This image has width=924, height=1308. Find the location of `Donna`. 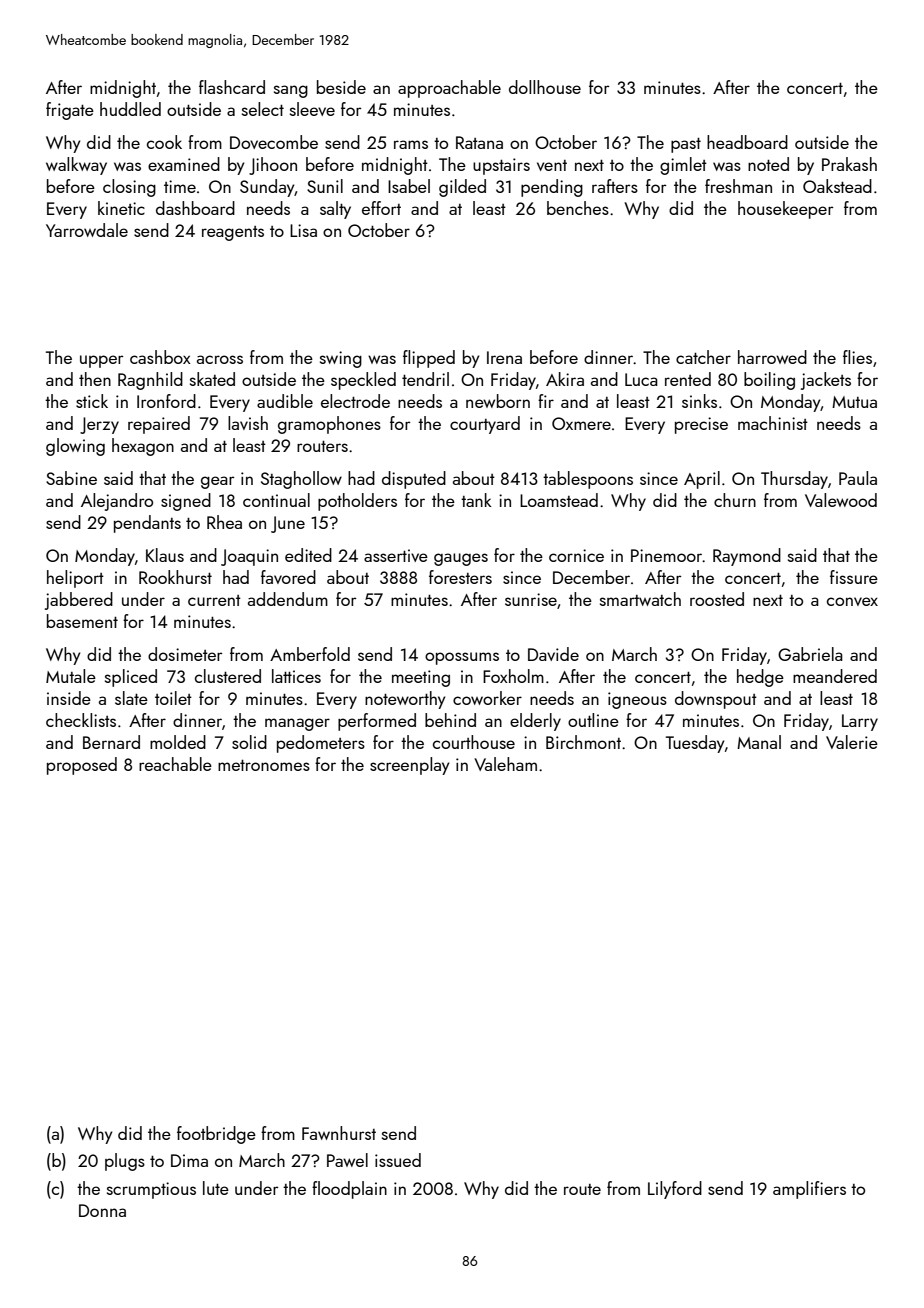

Donna is located at coordinates (102, 1210).
